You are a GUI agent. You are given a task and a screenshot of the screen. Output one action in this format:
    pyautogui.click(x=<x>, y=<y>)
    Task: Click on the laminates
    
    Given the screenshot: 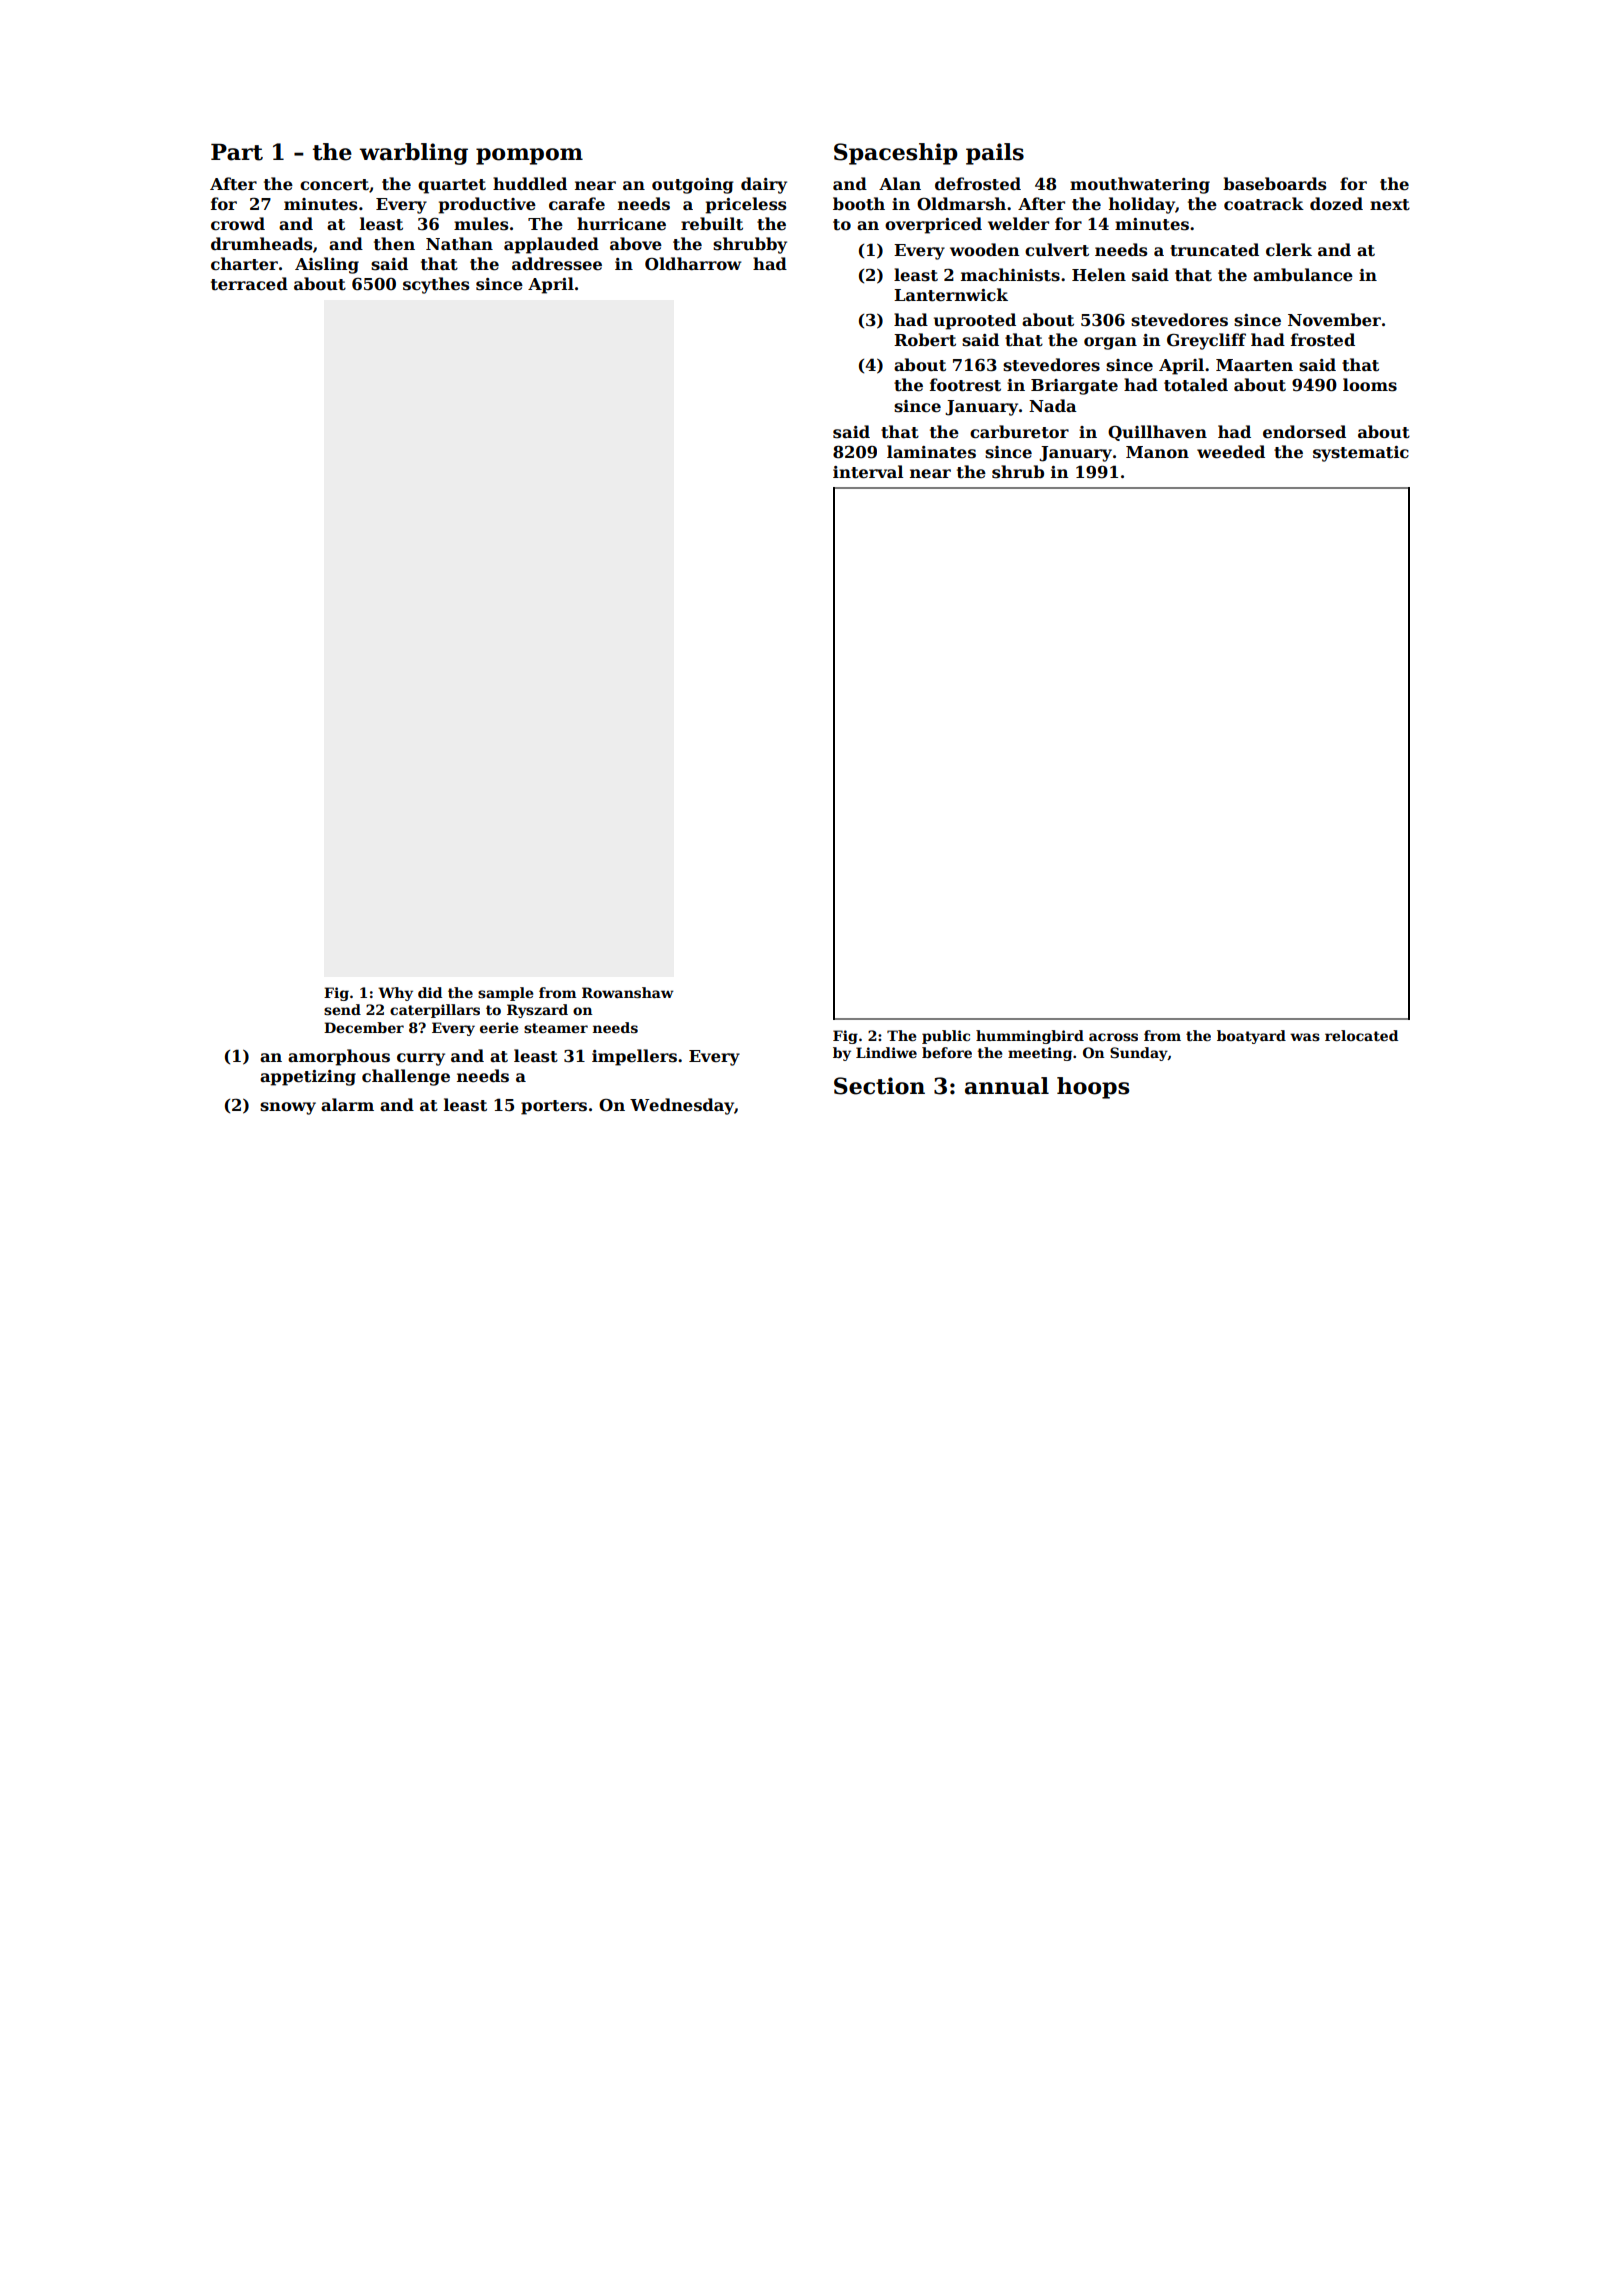 What is the action you would take?
    pyautogui.click(x=931, y=452)
